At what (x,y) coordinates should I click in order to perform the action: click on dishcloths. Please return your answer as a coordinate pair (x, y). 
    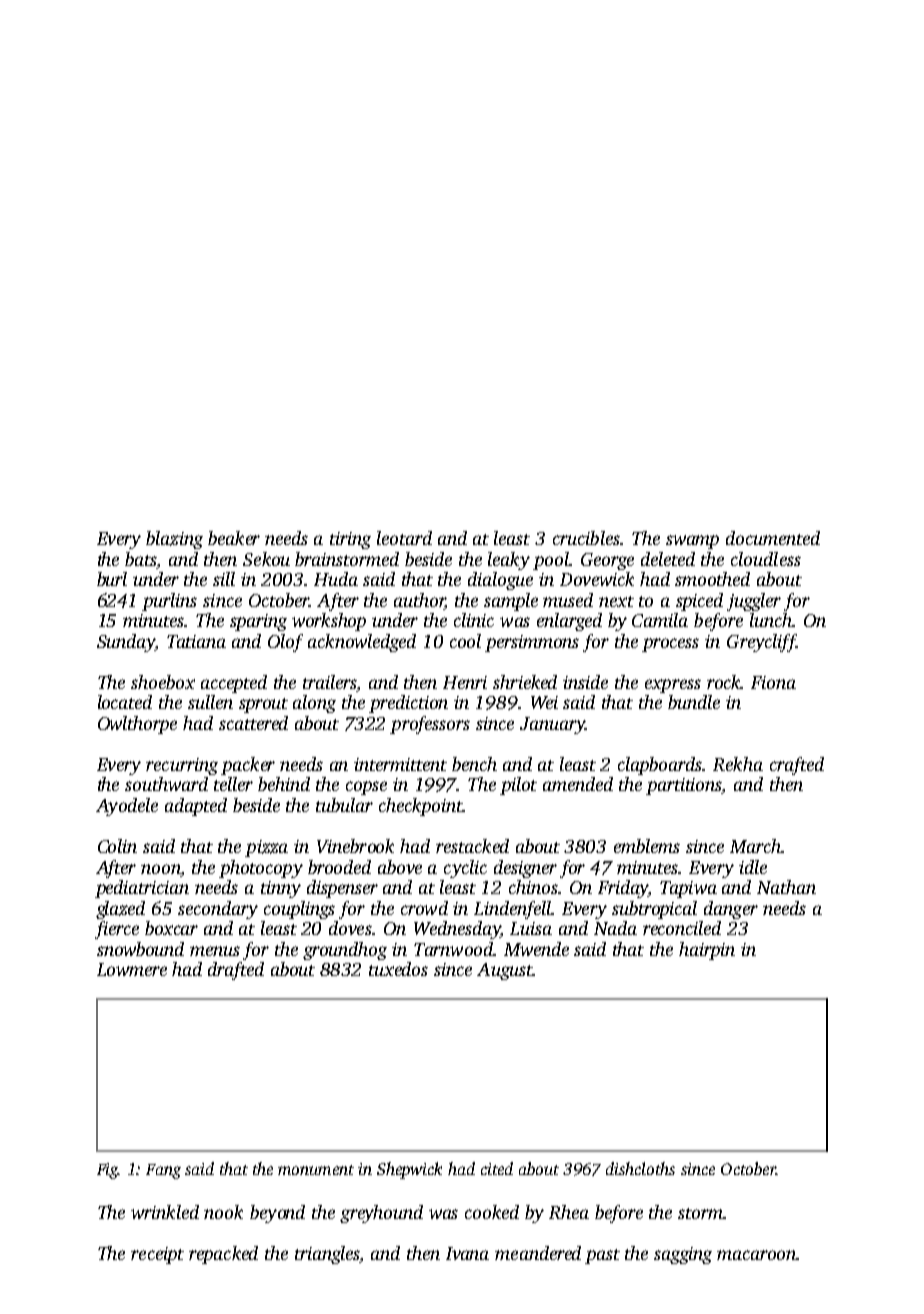
    Looking at the image, I should click on (640, 1168).
